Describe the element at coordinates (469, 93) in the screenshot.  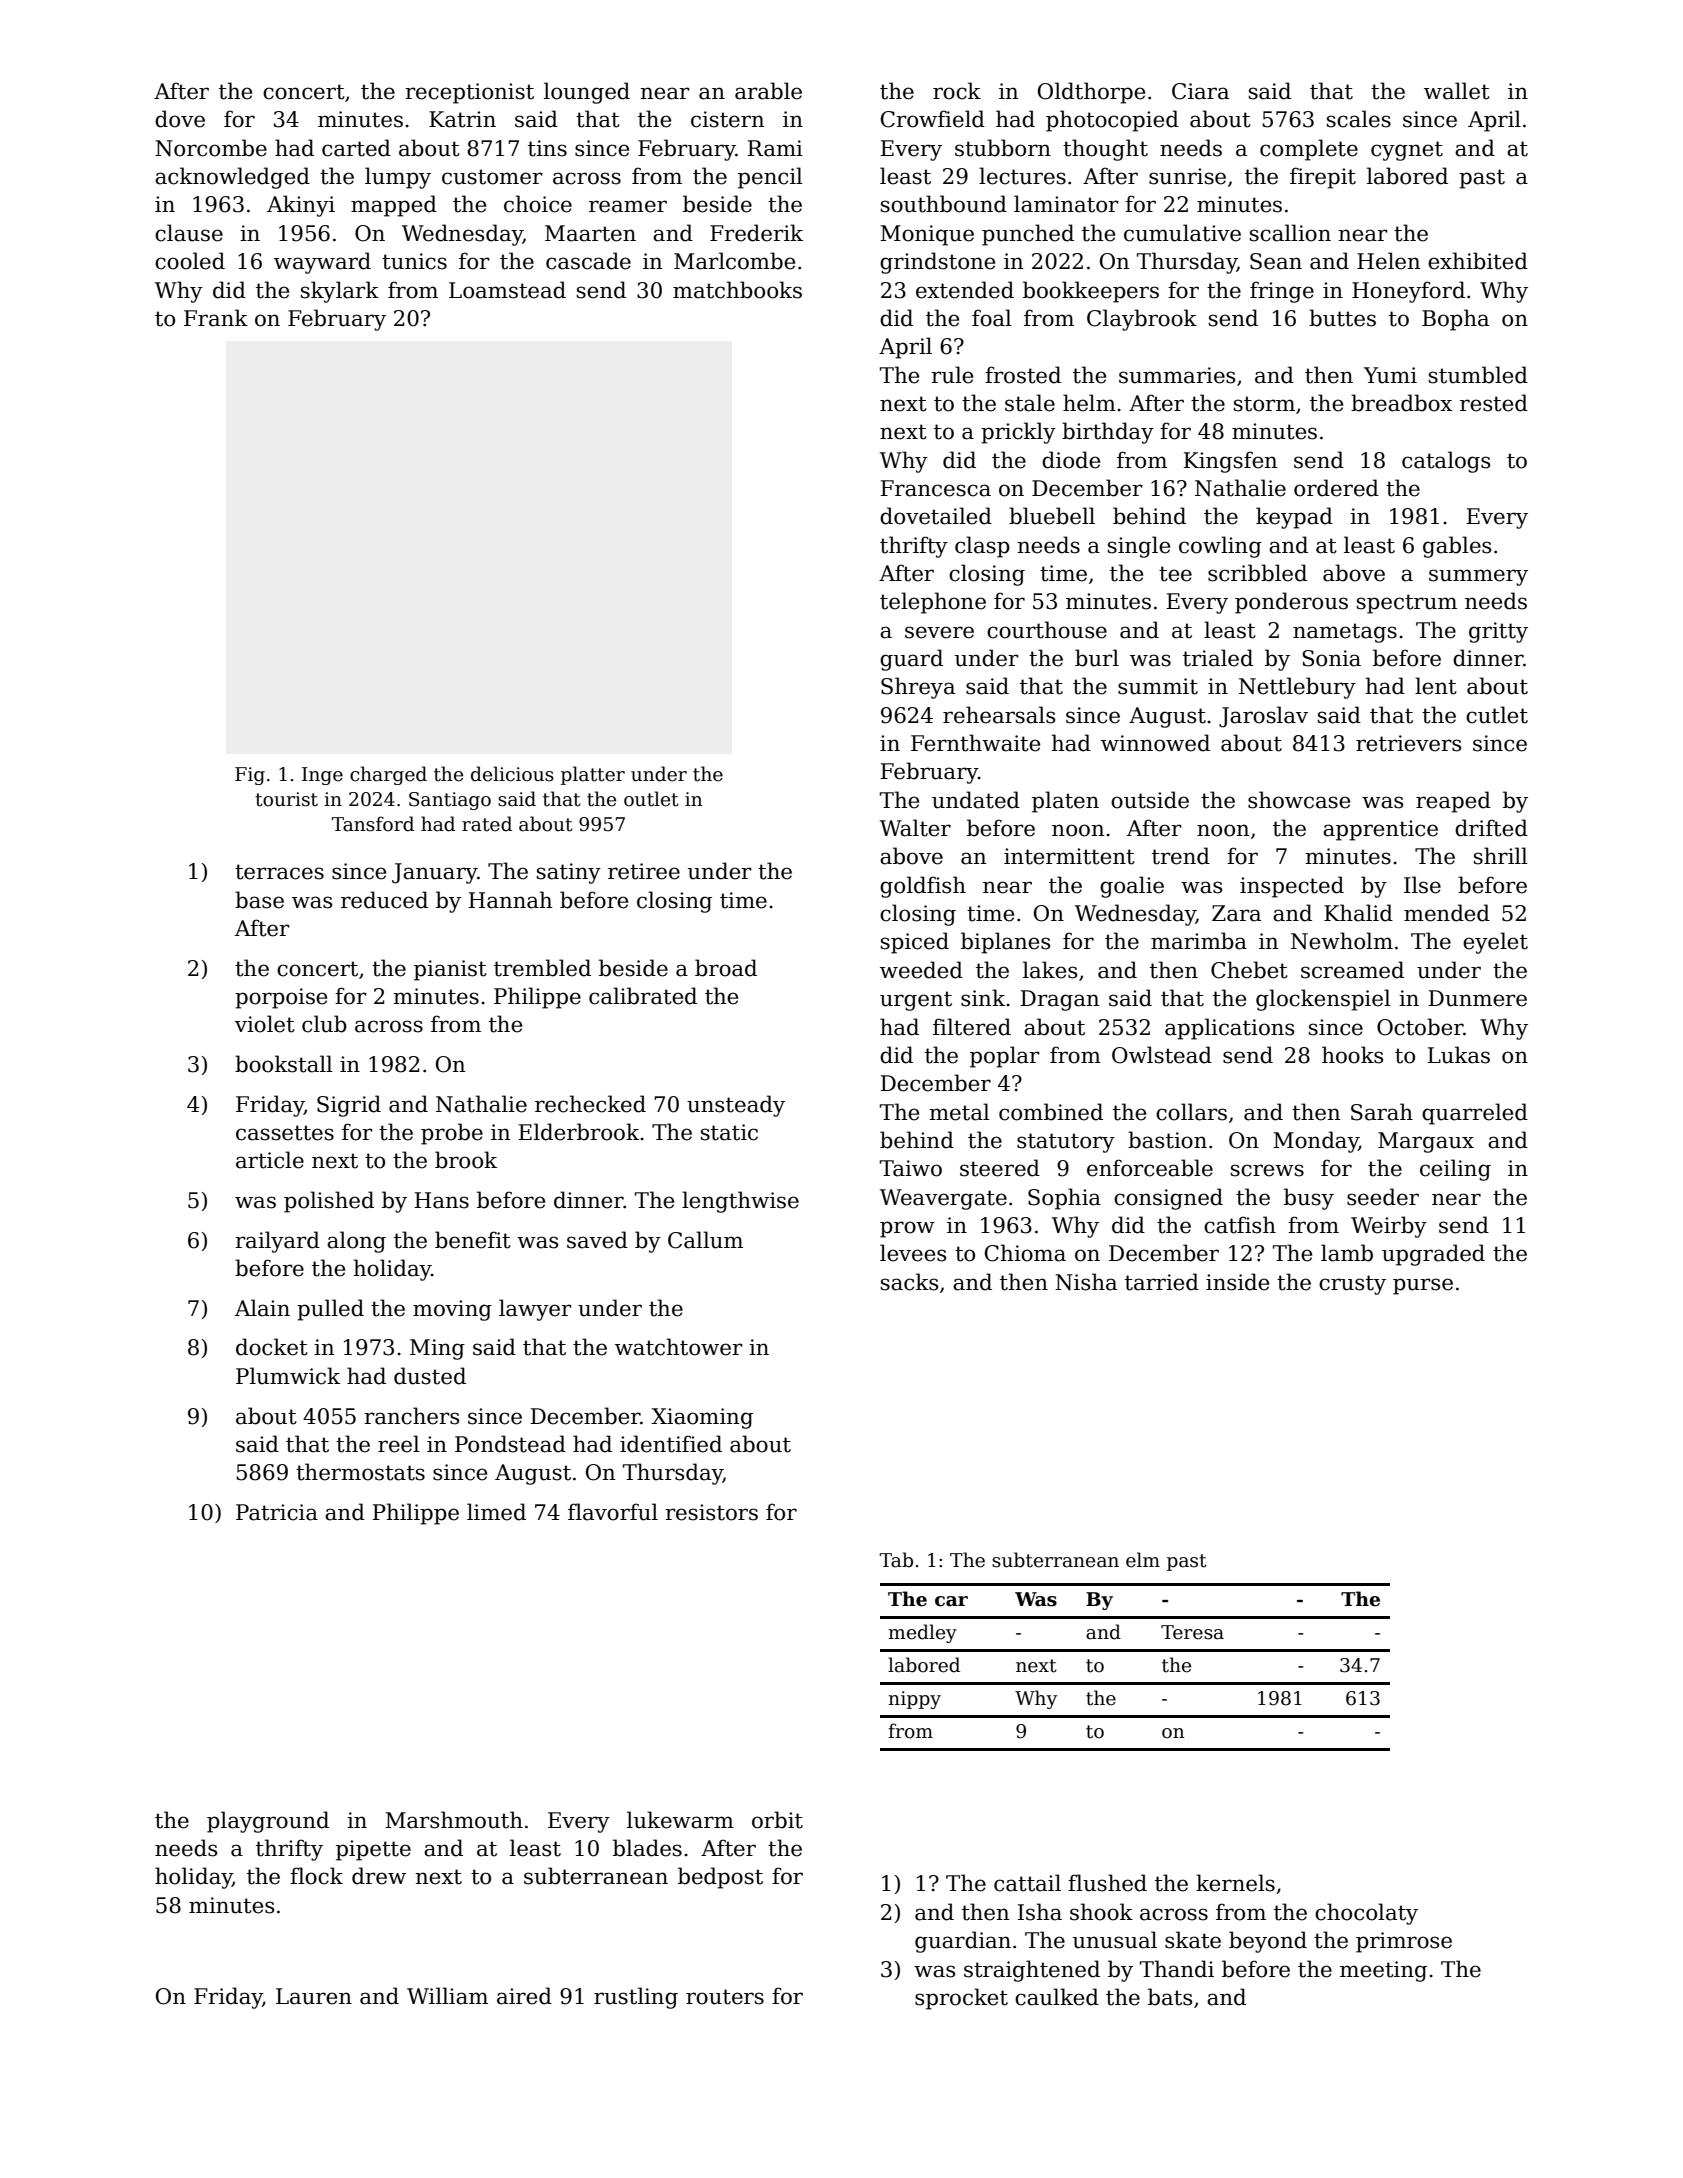
I see `receptionist` at that location.
